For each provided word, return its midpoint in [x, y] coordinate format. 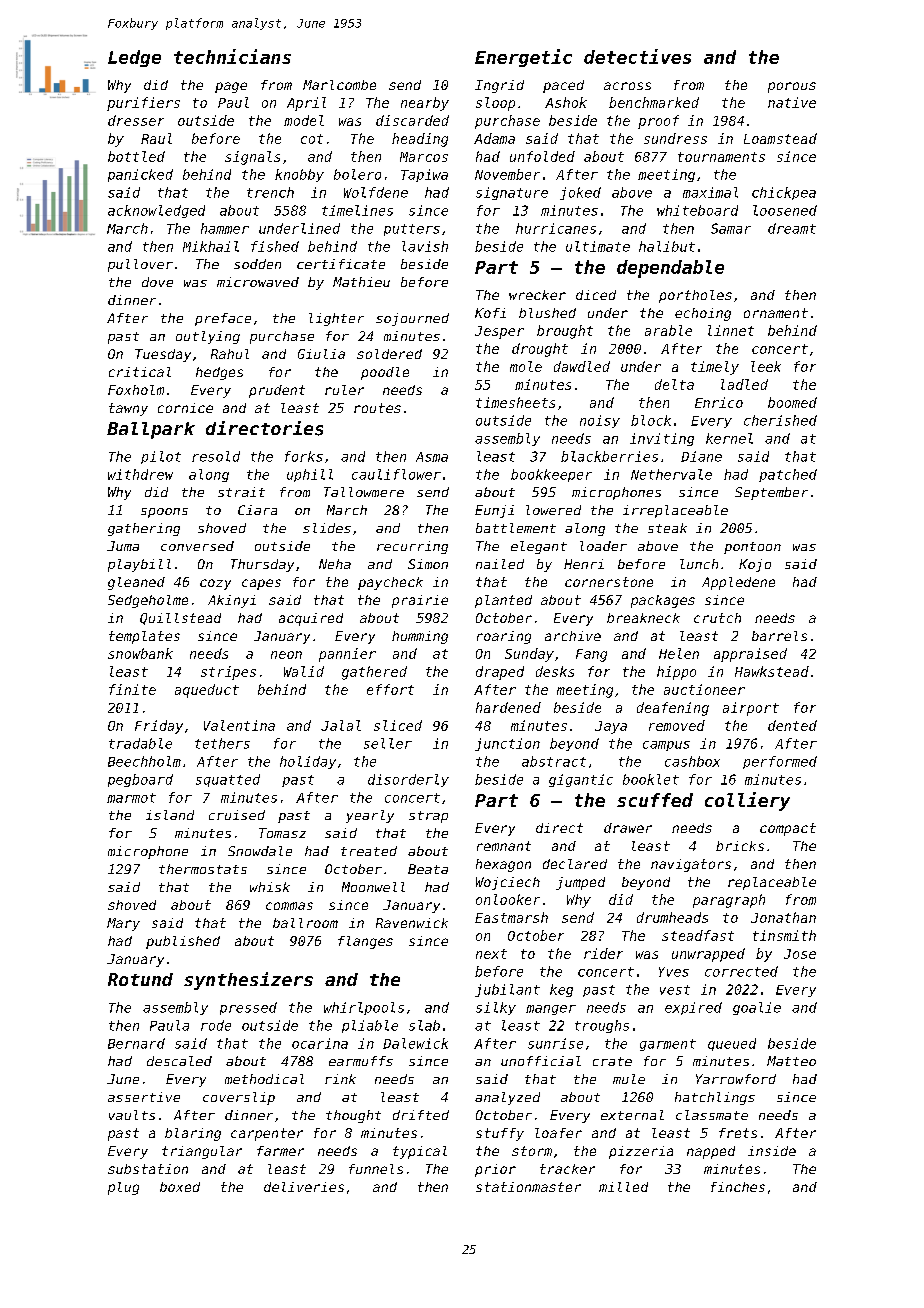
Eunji [494, 511]
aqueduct [207, 691]
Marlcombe [339, 85]
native [792, 102]
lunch [699, 564]
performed [780, 762]
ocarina [320, 1043]
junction [507, 744]
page [231, 87]
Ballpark [151, 430]
